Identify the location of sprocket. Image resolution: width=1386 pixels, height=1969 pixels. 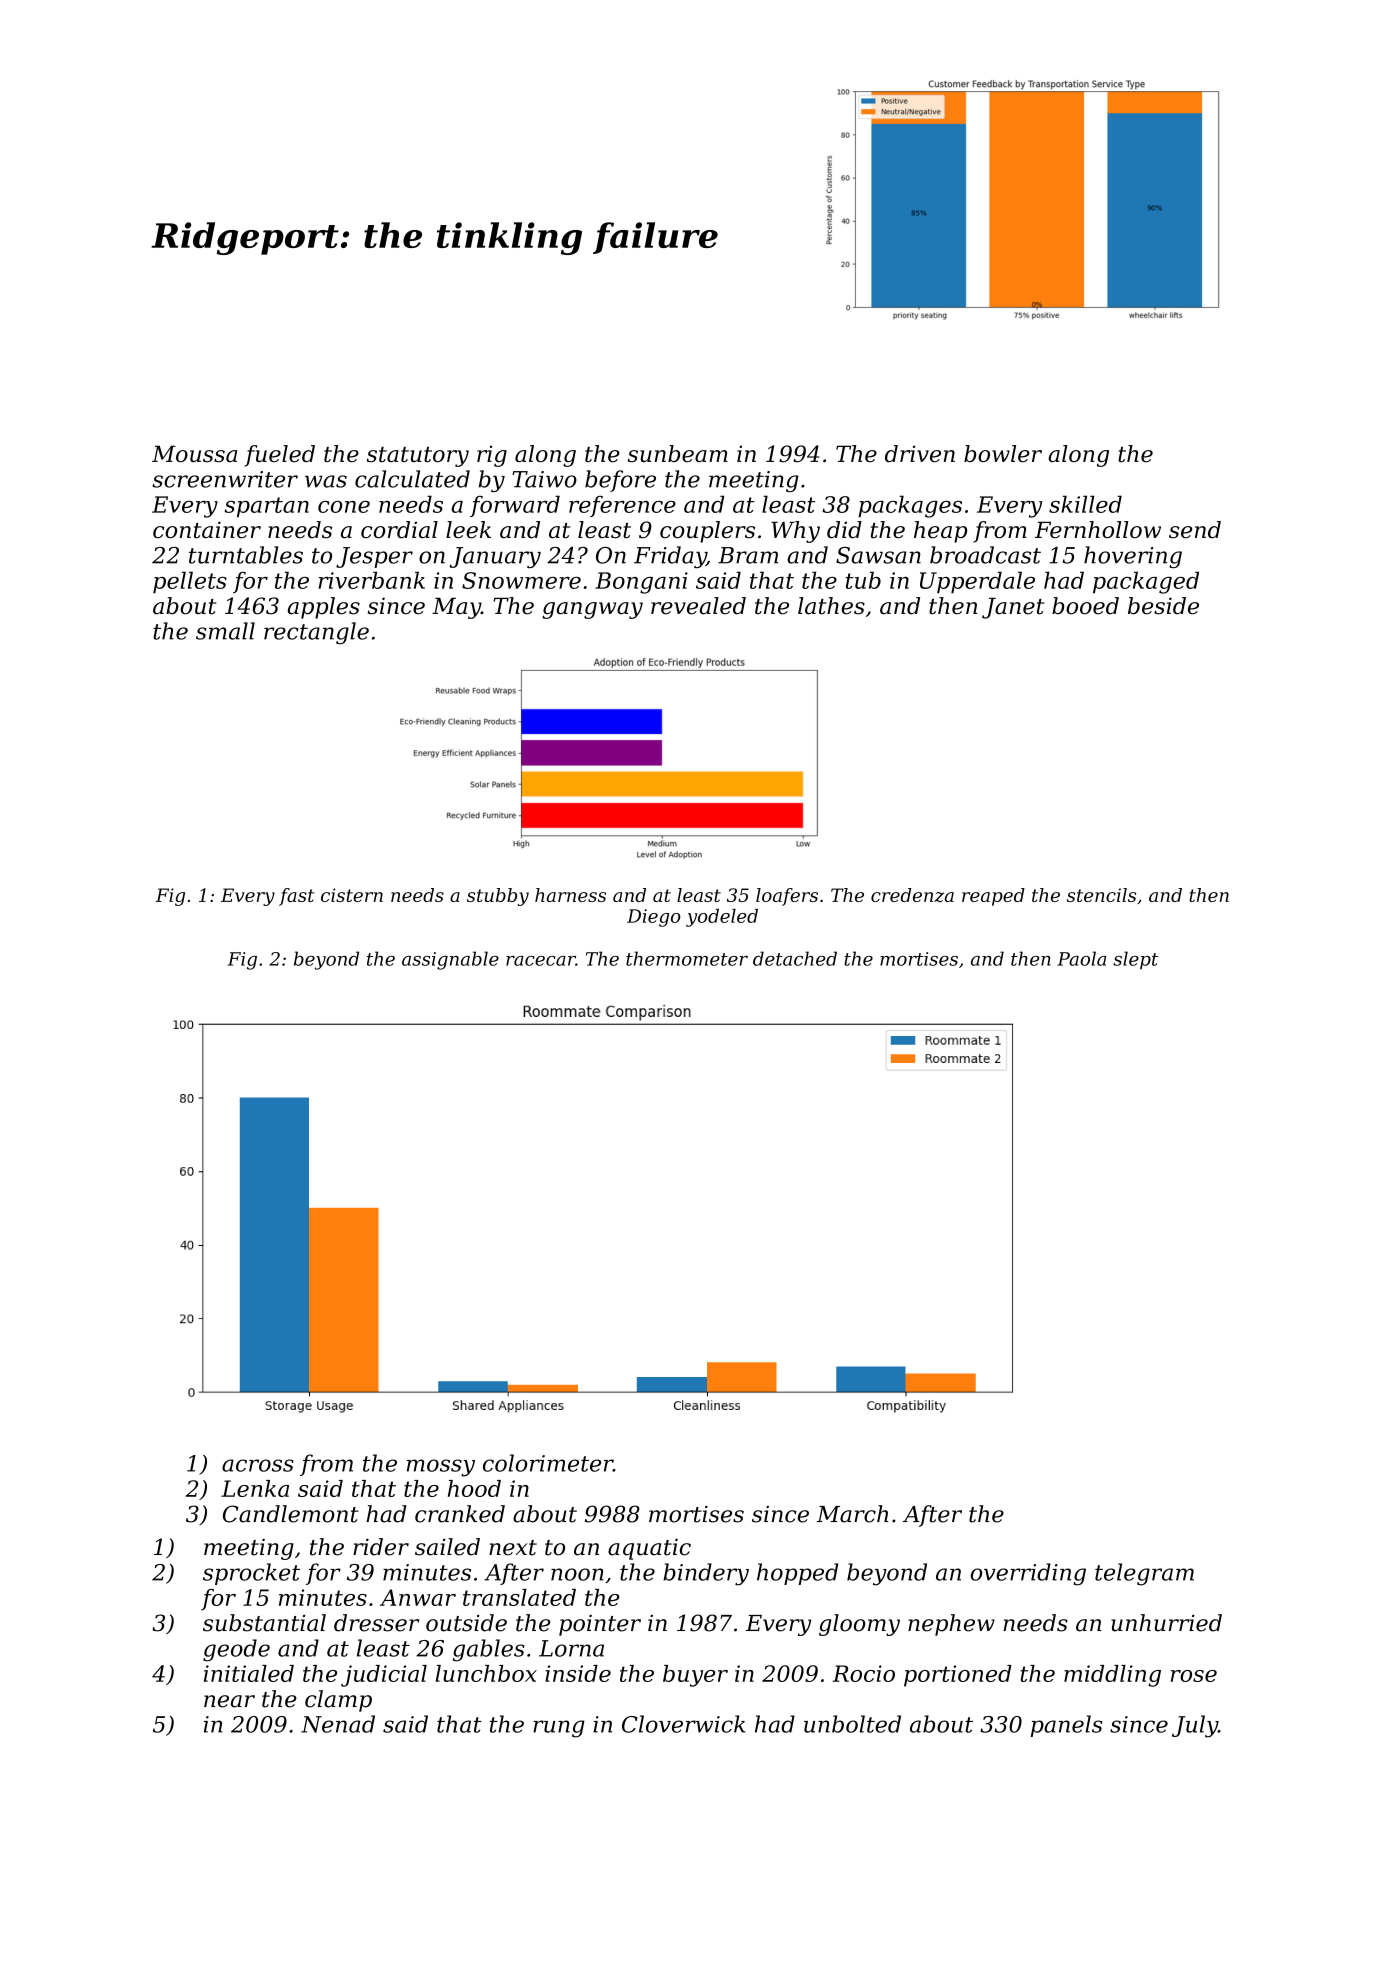
(251, 1574).
